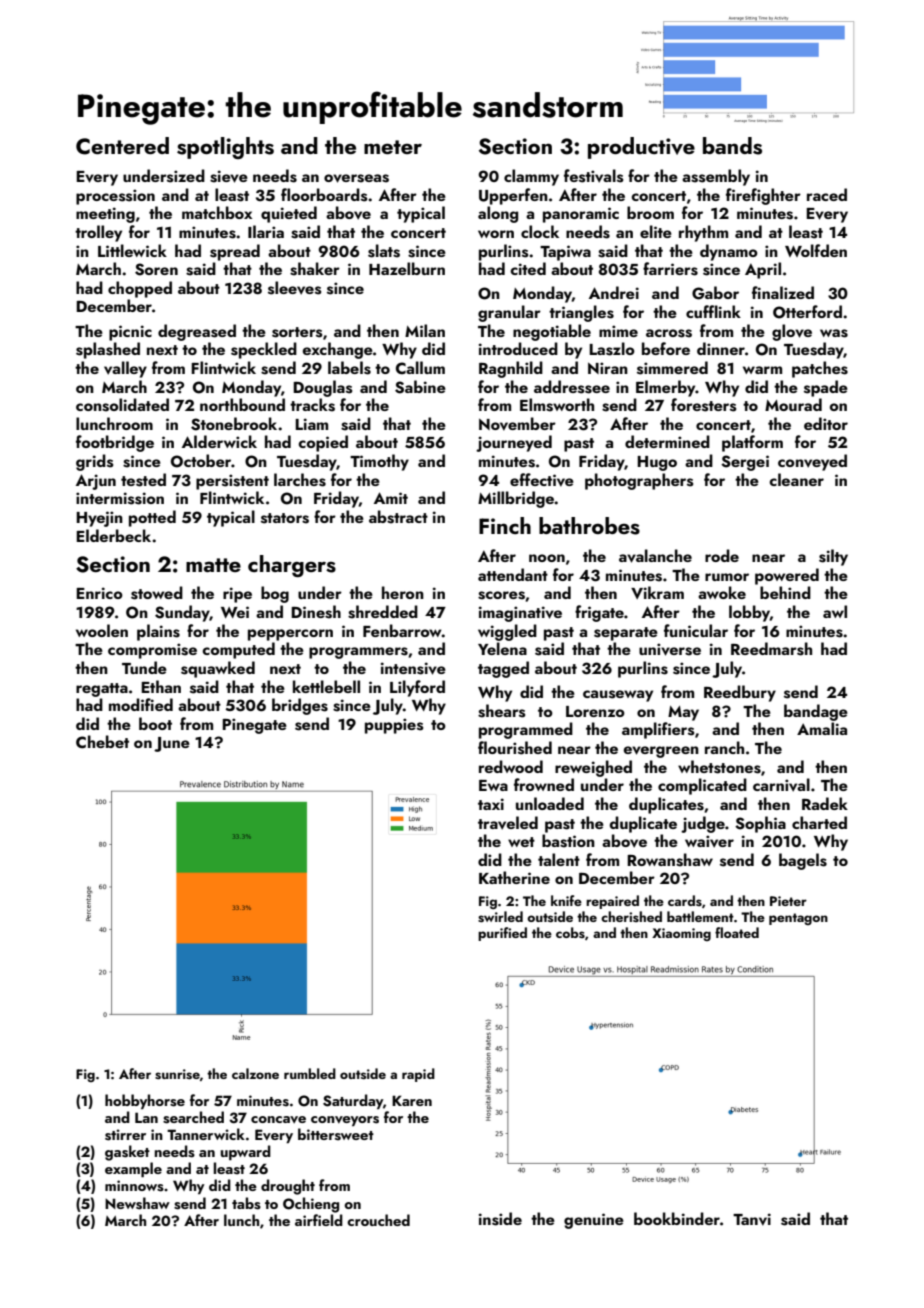  I want to click on programmers, so click(358, 653).
